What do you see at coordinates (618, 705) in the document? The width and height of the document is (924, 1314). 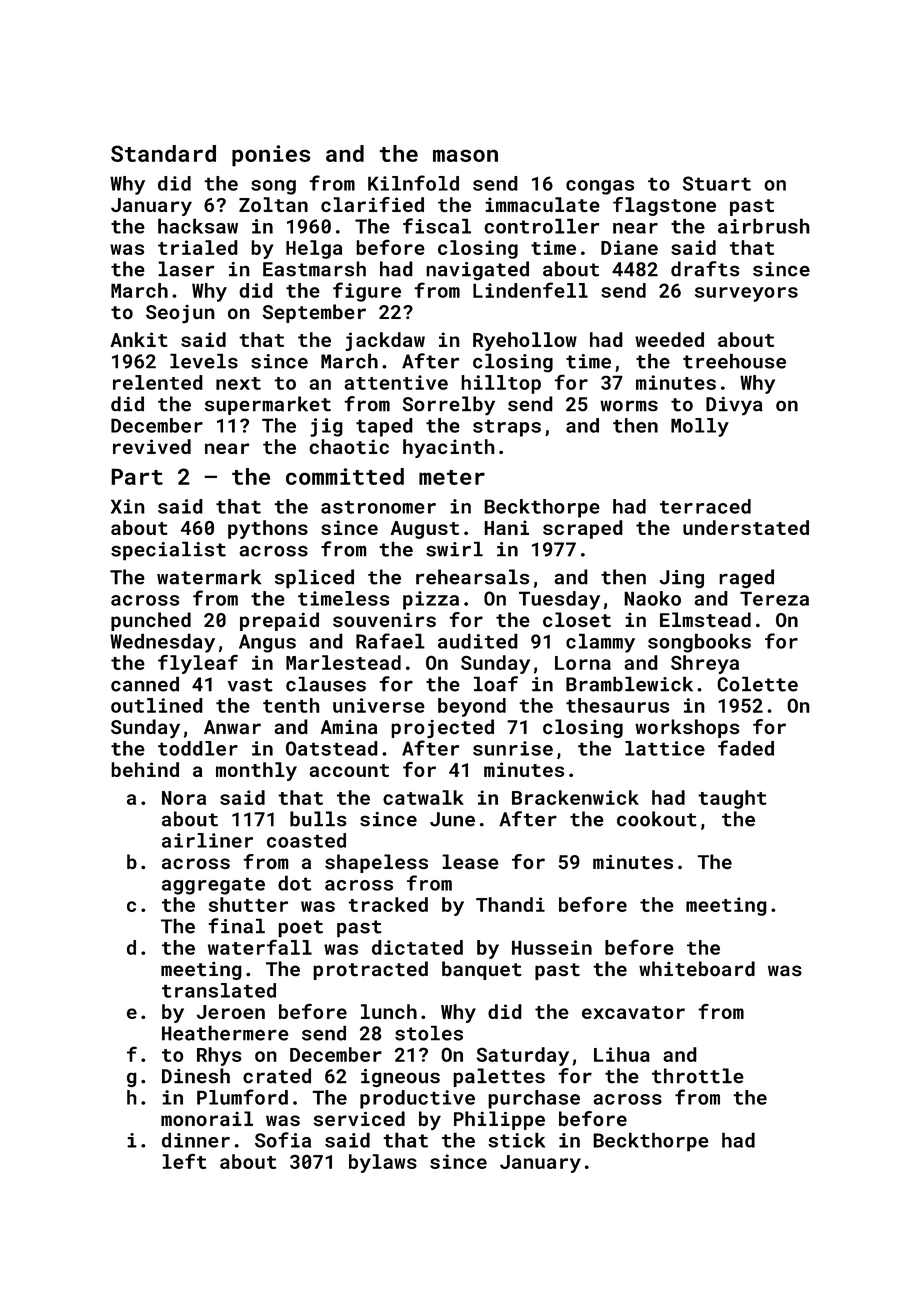 I see `thesaurus` at bounding box center [618, 705].
